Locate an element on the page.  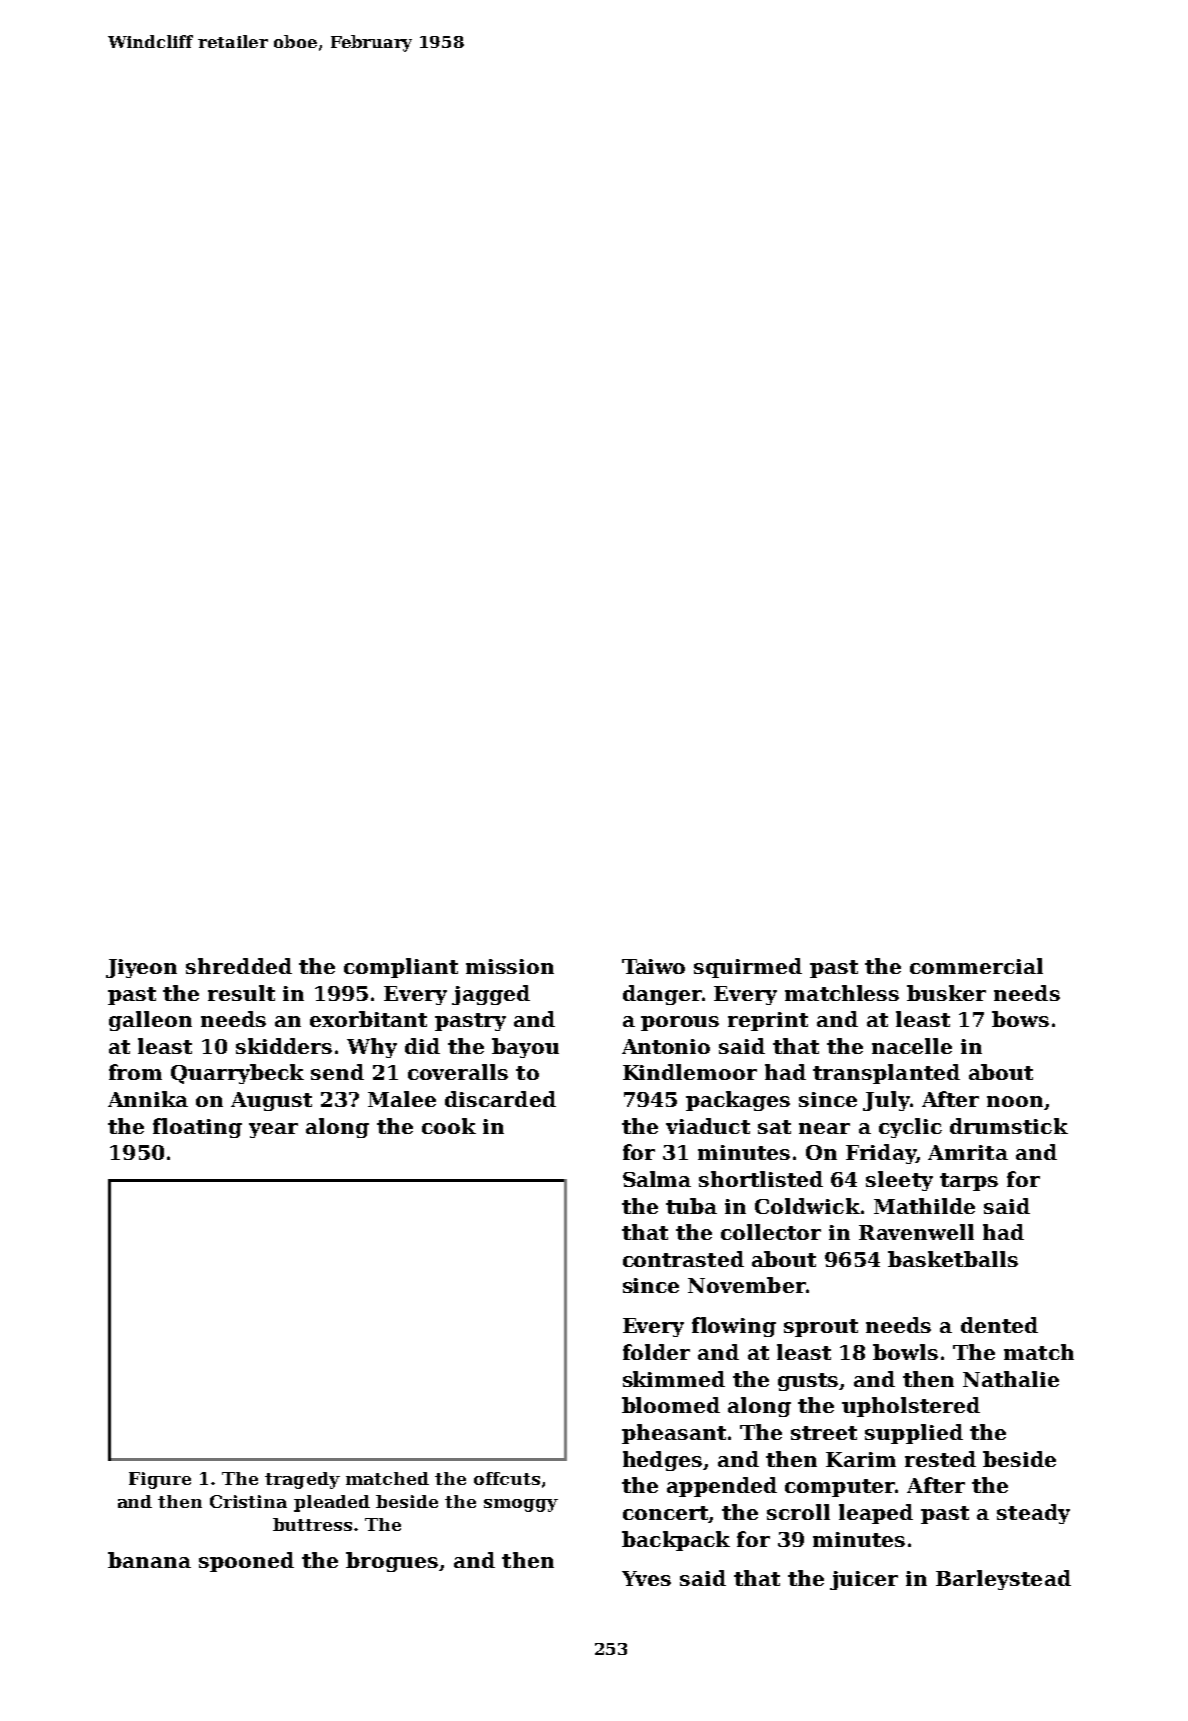
cook is located at coordinates (449, 1126).
